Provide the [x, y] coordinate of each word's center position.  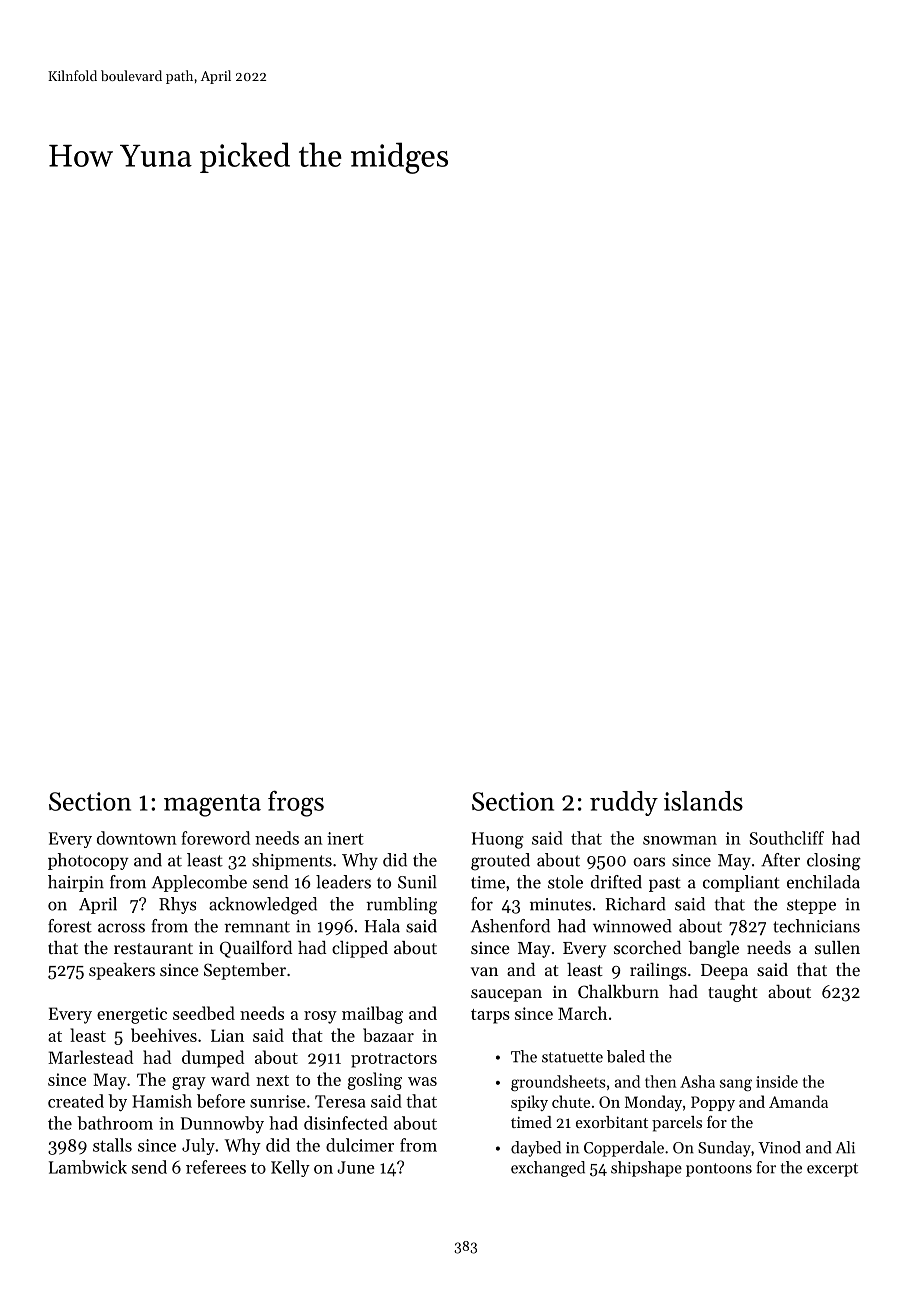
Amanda [798, 1101]
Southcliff [787, 838]
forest [70, 926]
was [422, 1081]
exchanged [548, 1169]
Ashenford [510, 926]
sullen [837, 947]
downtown [137, 838]
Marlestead [90, 1057]
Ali [845, 1147]
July [198, 1146]
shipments [292, 861]
